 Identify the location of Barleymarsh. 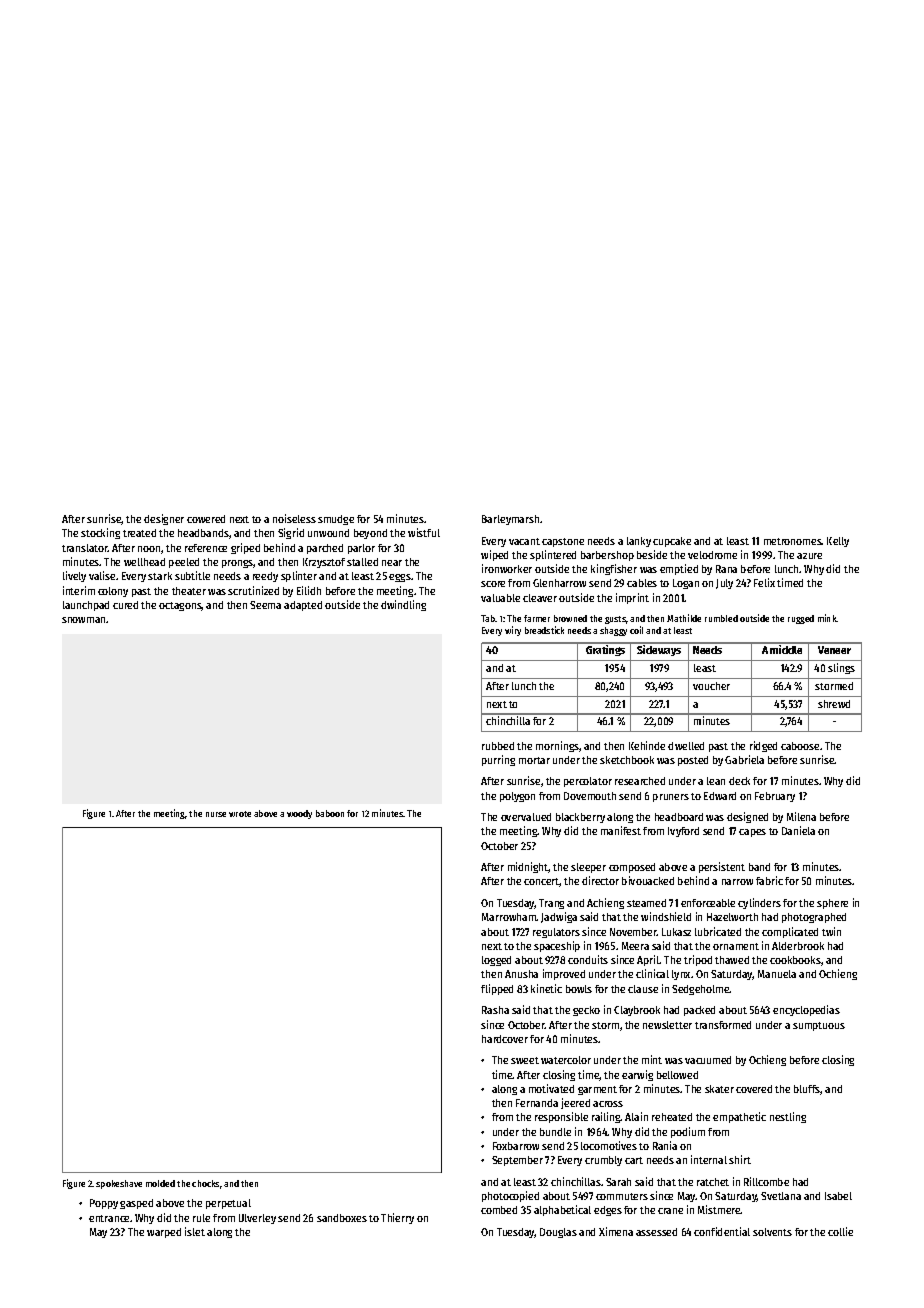
(510, 520).
